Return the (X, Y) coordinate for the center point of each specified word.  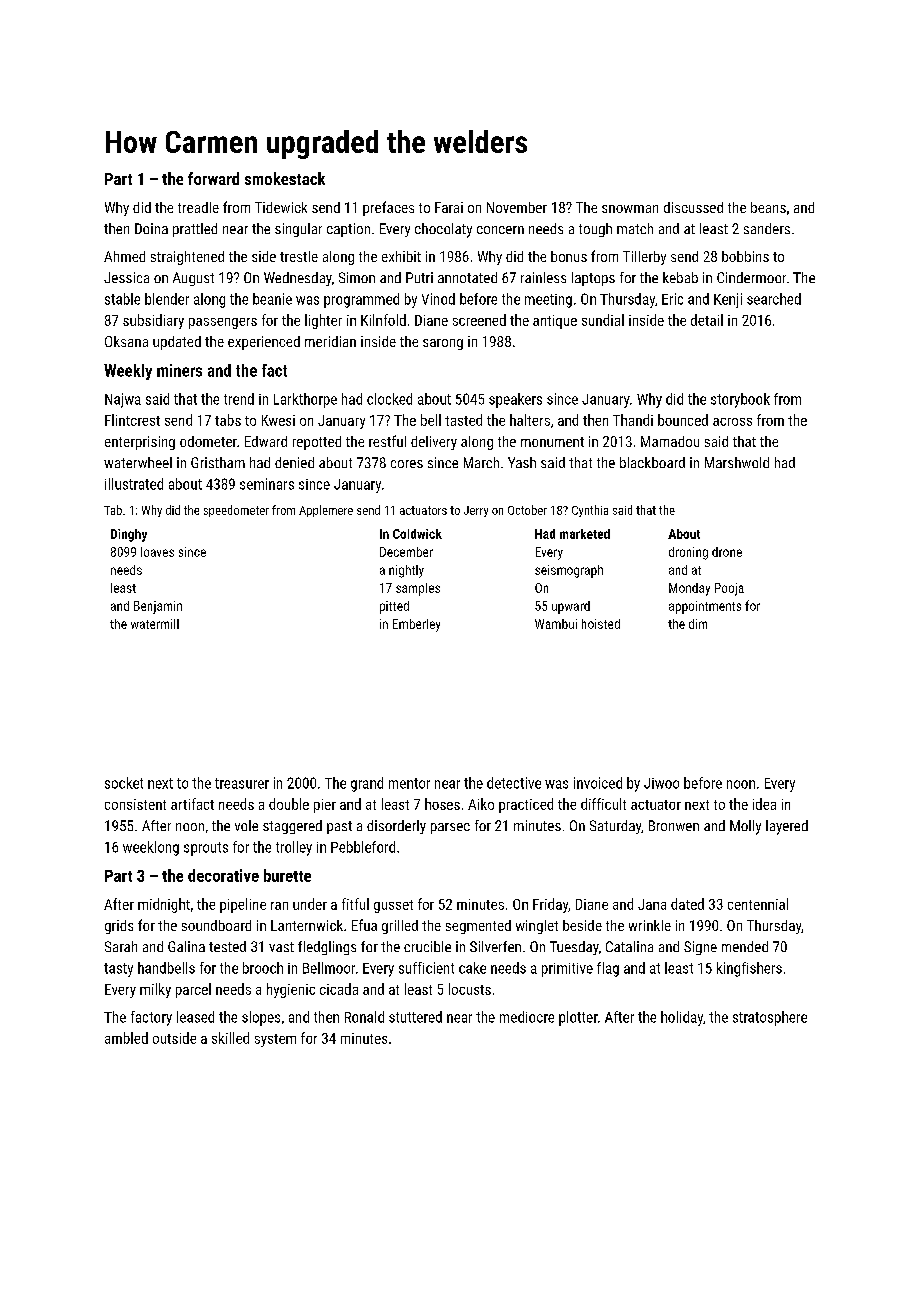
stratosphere (770, 1018)
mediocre (527, 1017)
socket (124, 783)
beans (768, 207)
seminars (267, 484)
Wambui (556, 624)
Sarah (121, 946)
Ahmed (124, 256)
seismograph (569, 571)
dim (698, 624)
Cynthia (590, 511)
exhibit (401, 256)
